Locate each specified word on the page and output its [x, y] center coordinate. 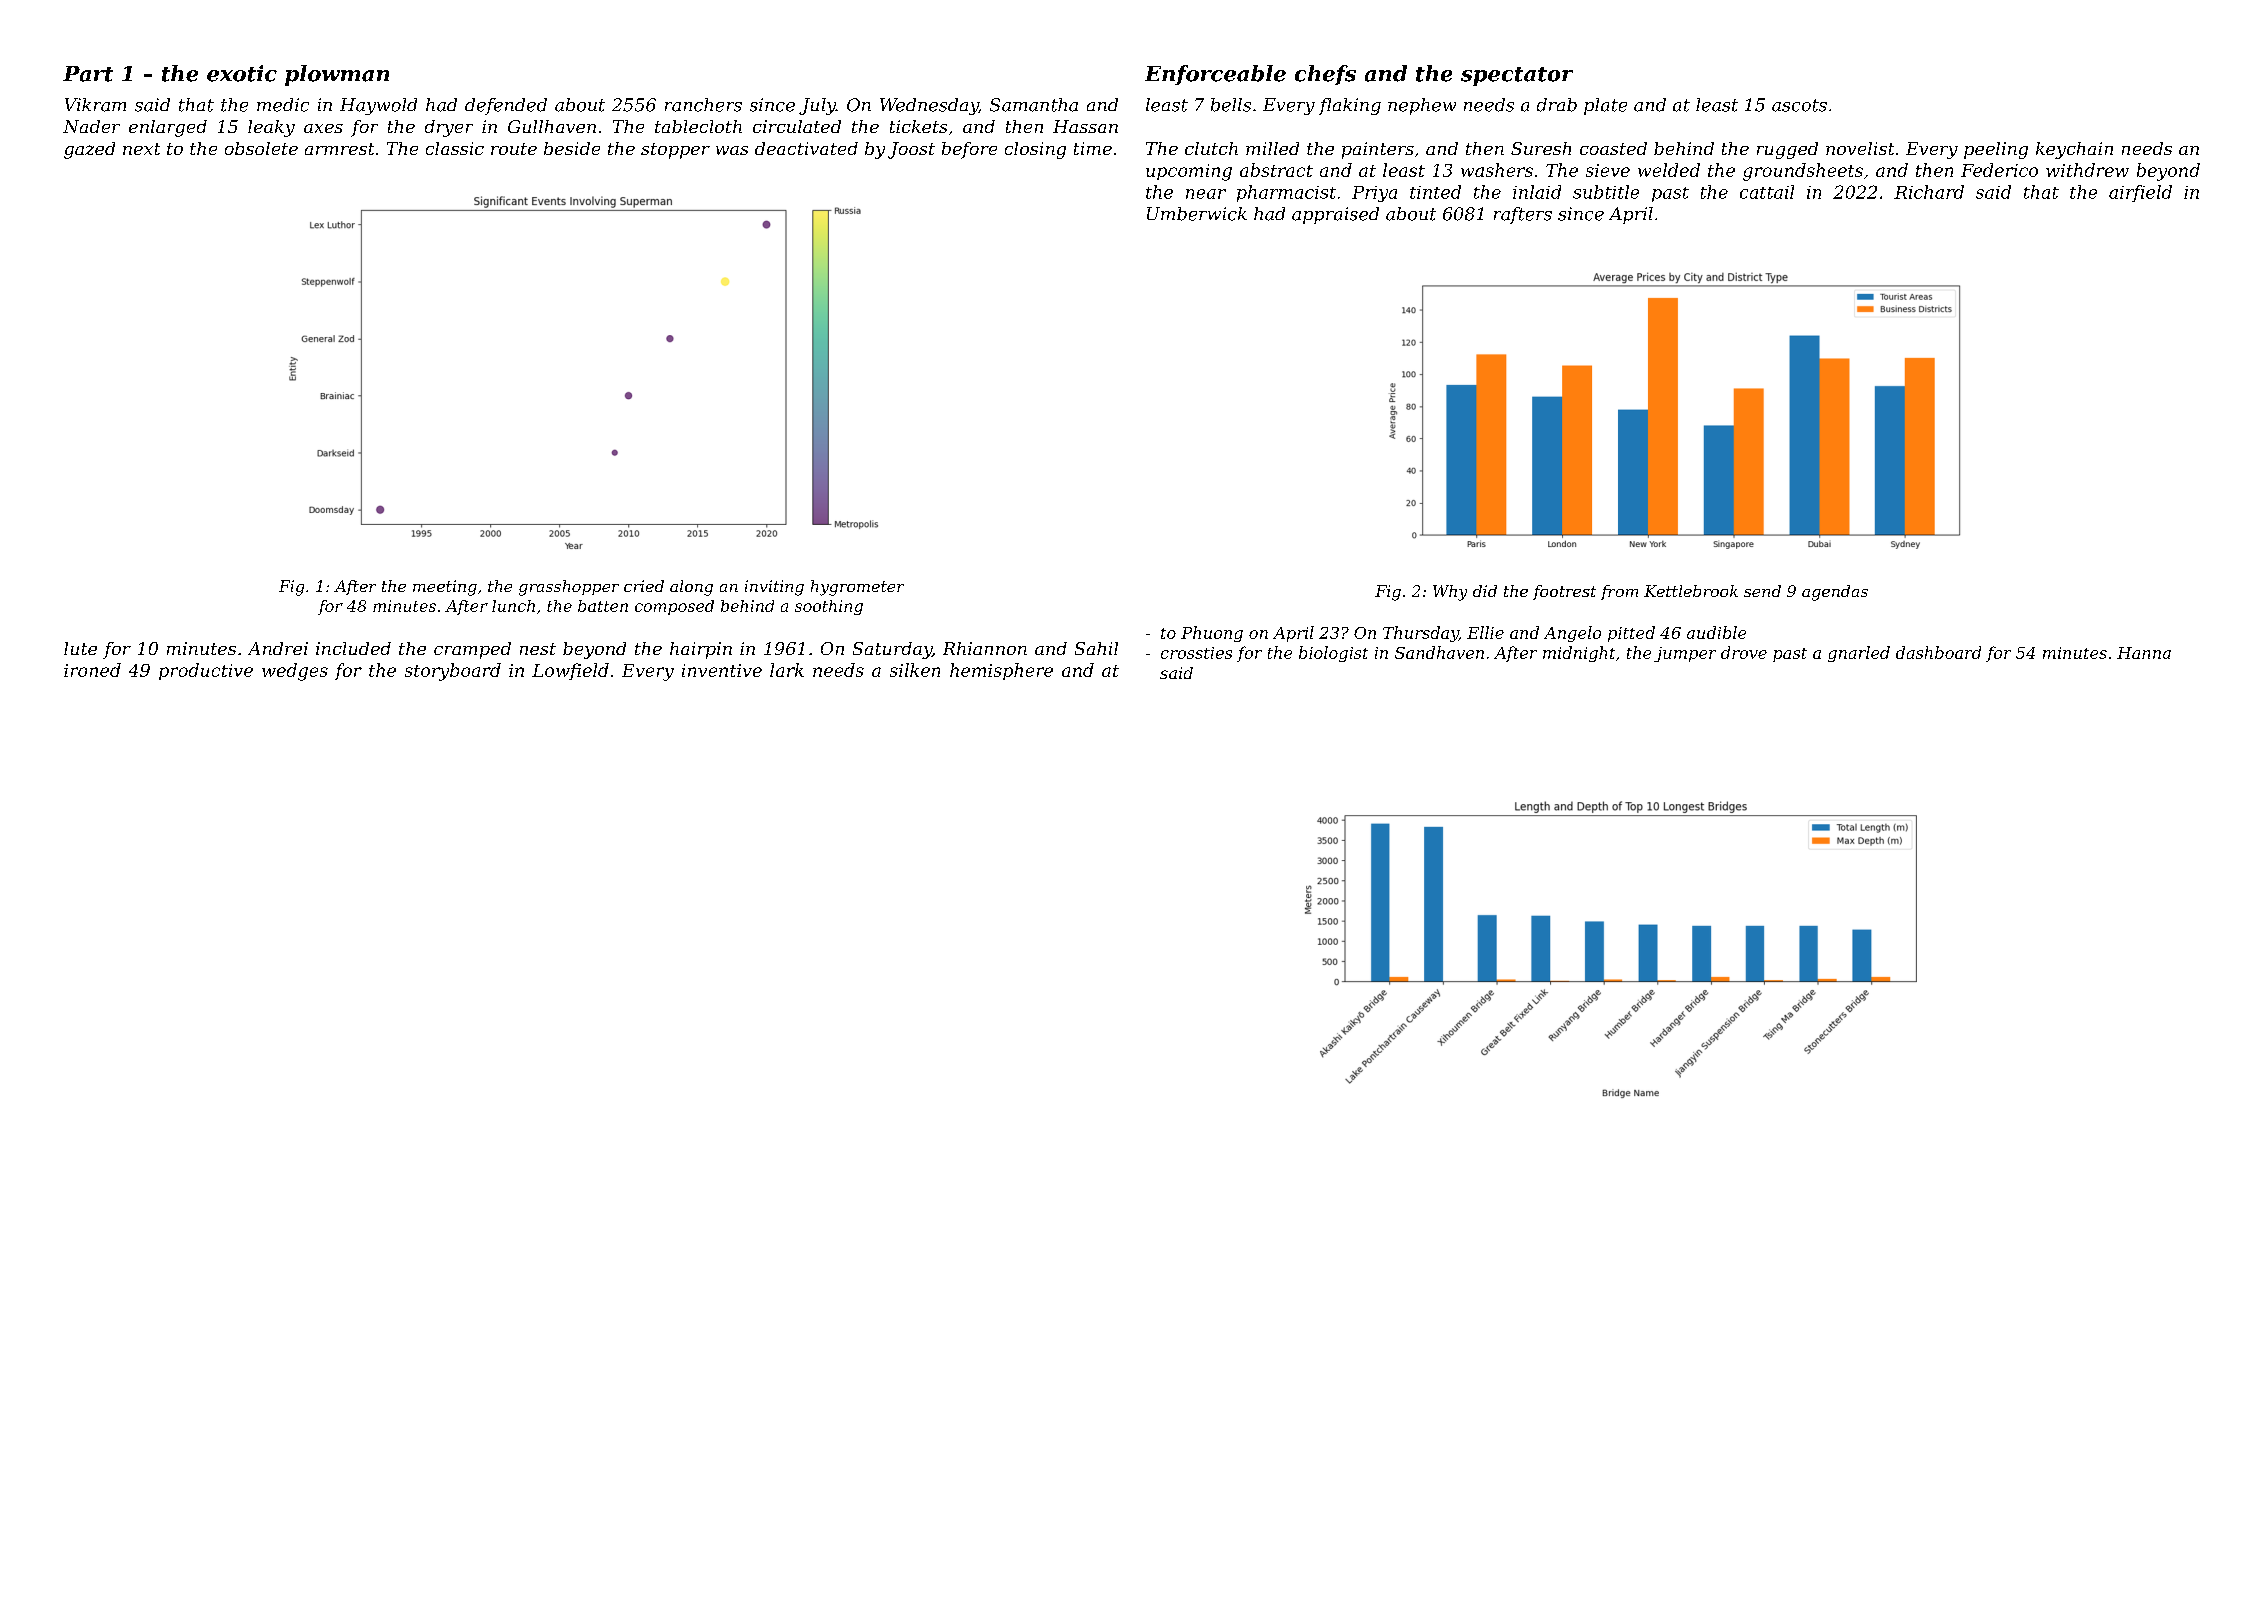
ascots [1799, 105]
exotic [242, 73]
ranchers [703, 105]
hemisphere [1001, 671]
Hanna [2144, 653]
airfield [2140, 193]
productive [206, 671]
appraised [1335, 215]
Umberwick [1197, 214]
